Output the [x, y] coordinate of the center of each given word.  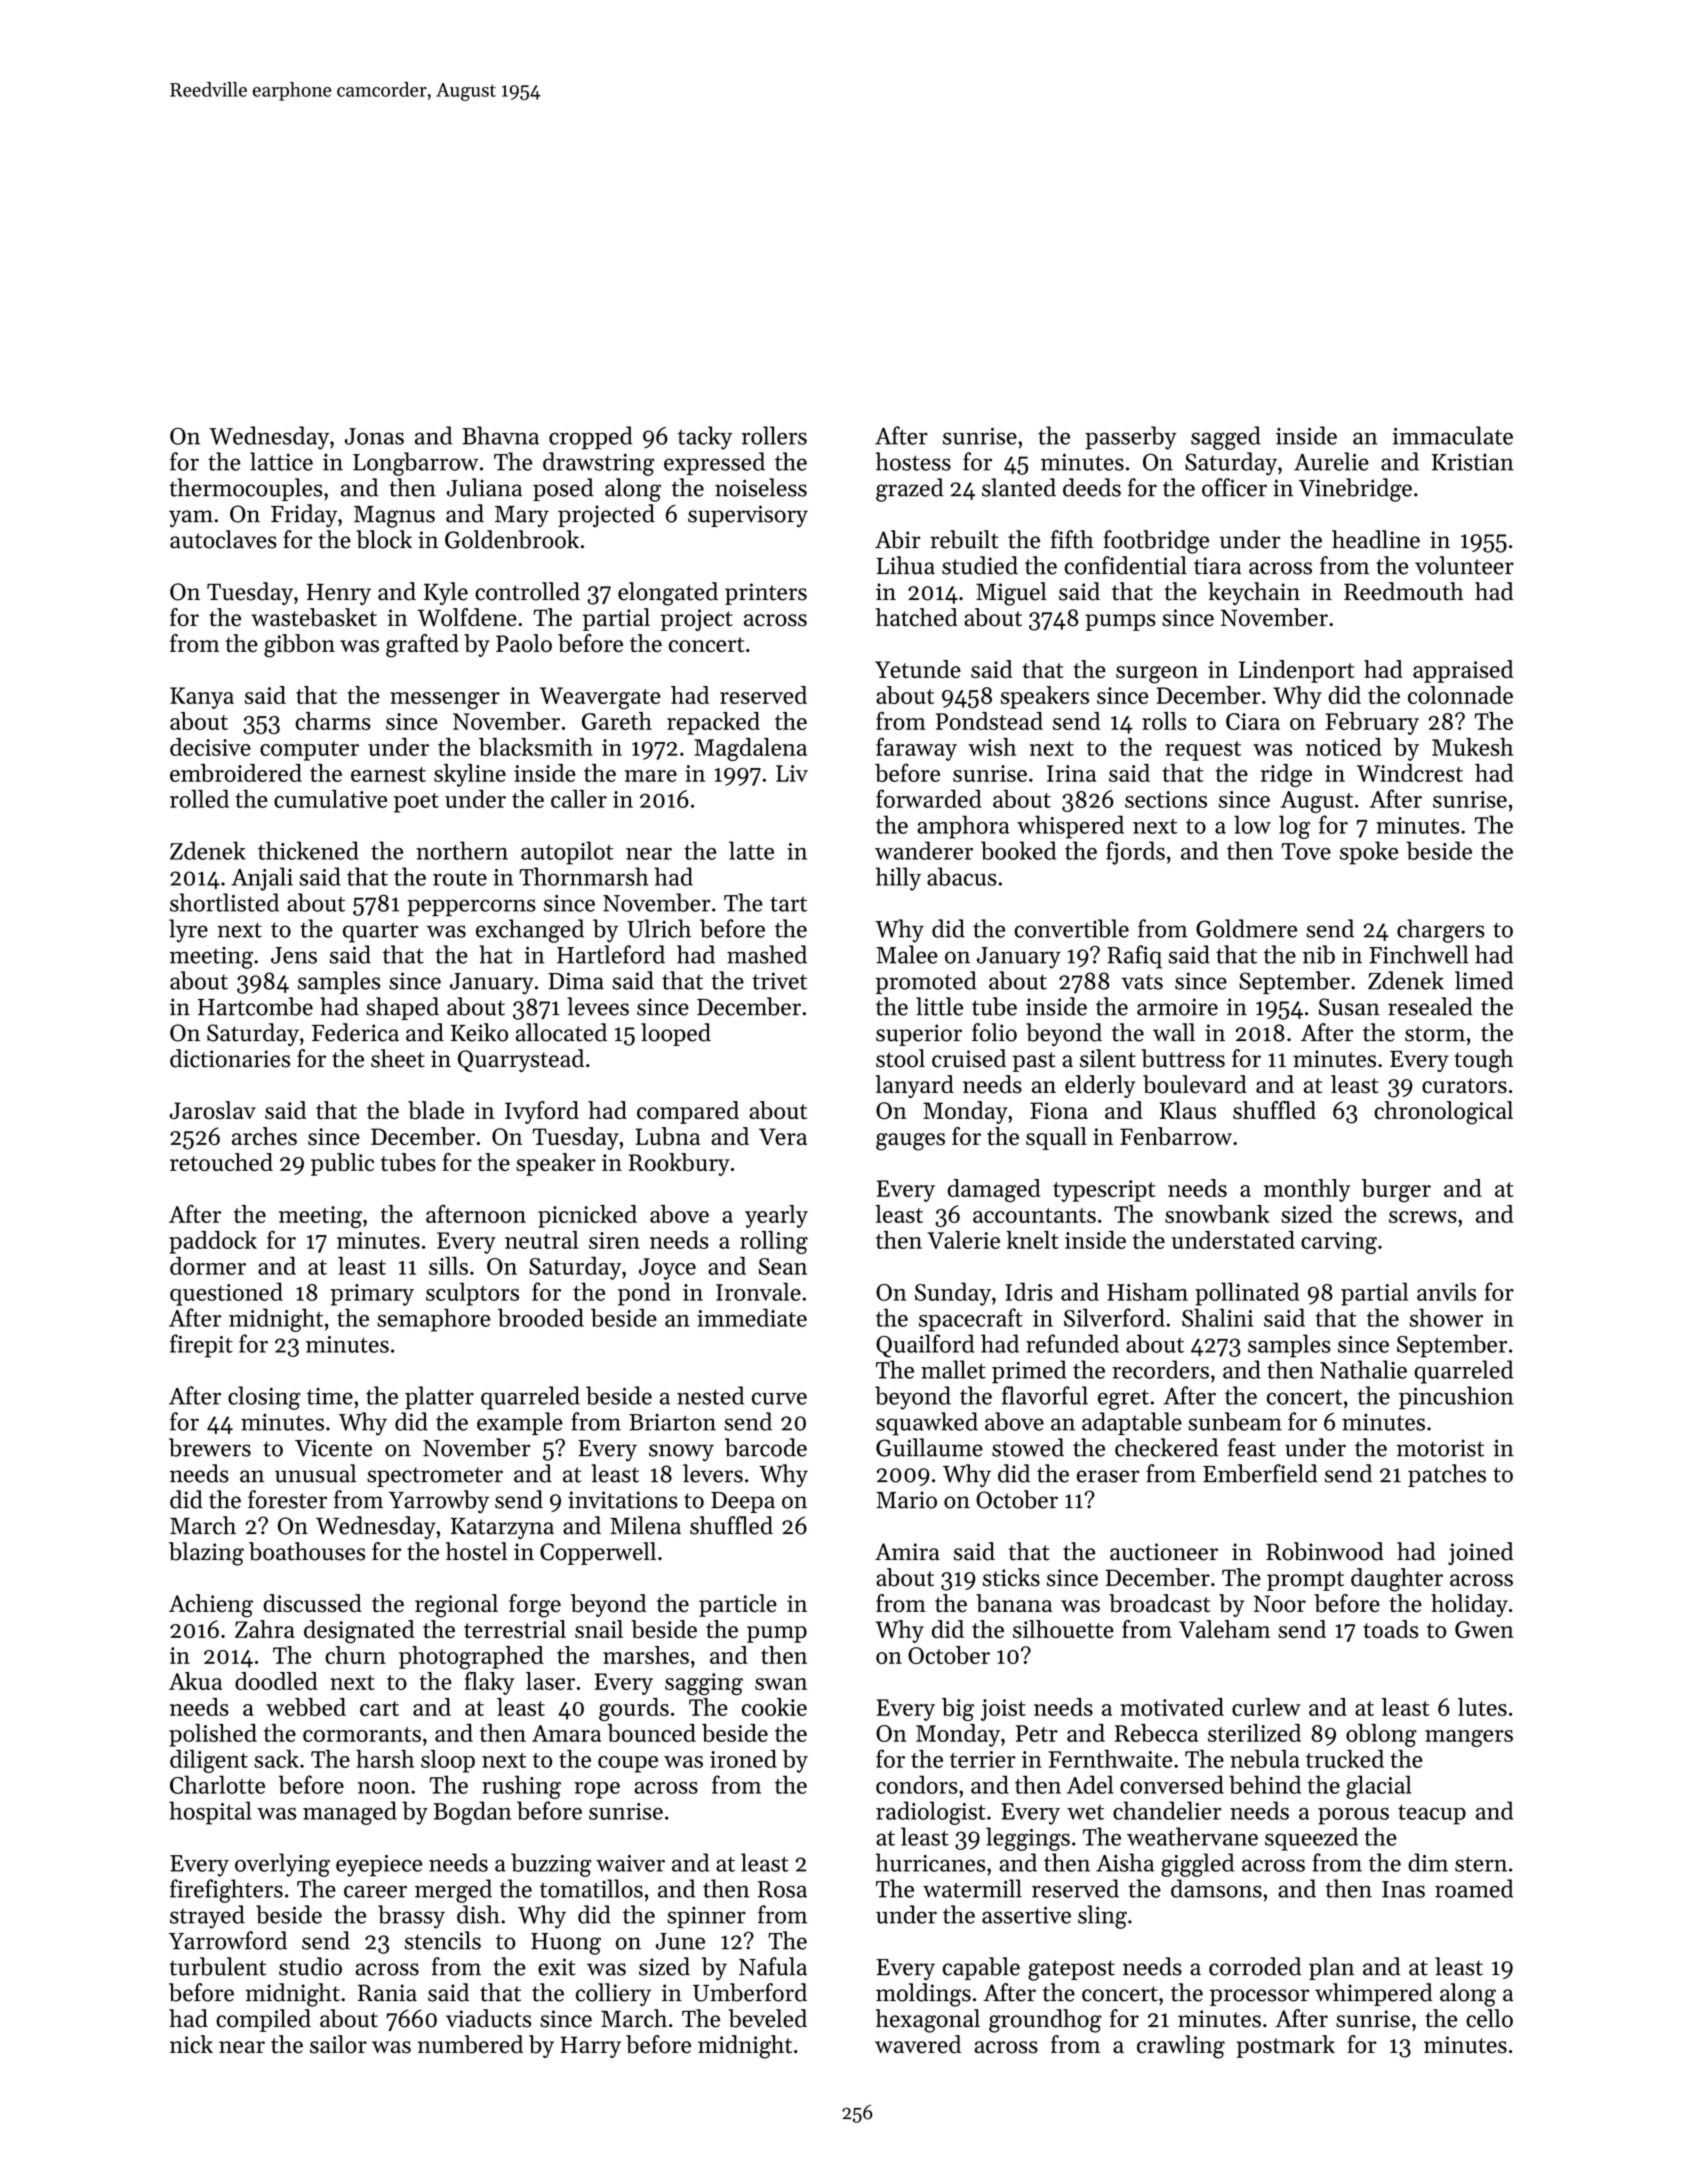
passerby [1131, 438]
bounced [651, 1733]
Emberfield [1260, 1473]
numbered [470, 2044]
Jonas [374, 436]
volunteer [1464, 565]
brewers [210, 1447]
